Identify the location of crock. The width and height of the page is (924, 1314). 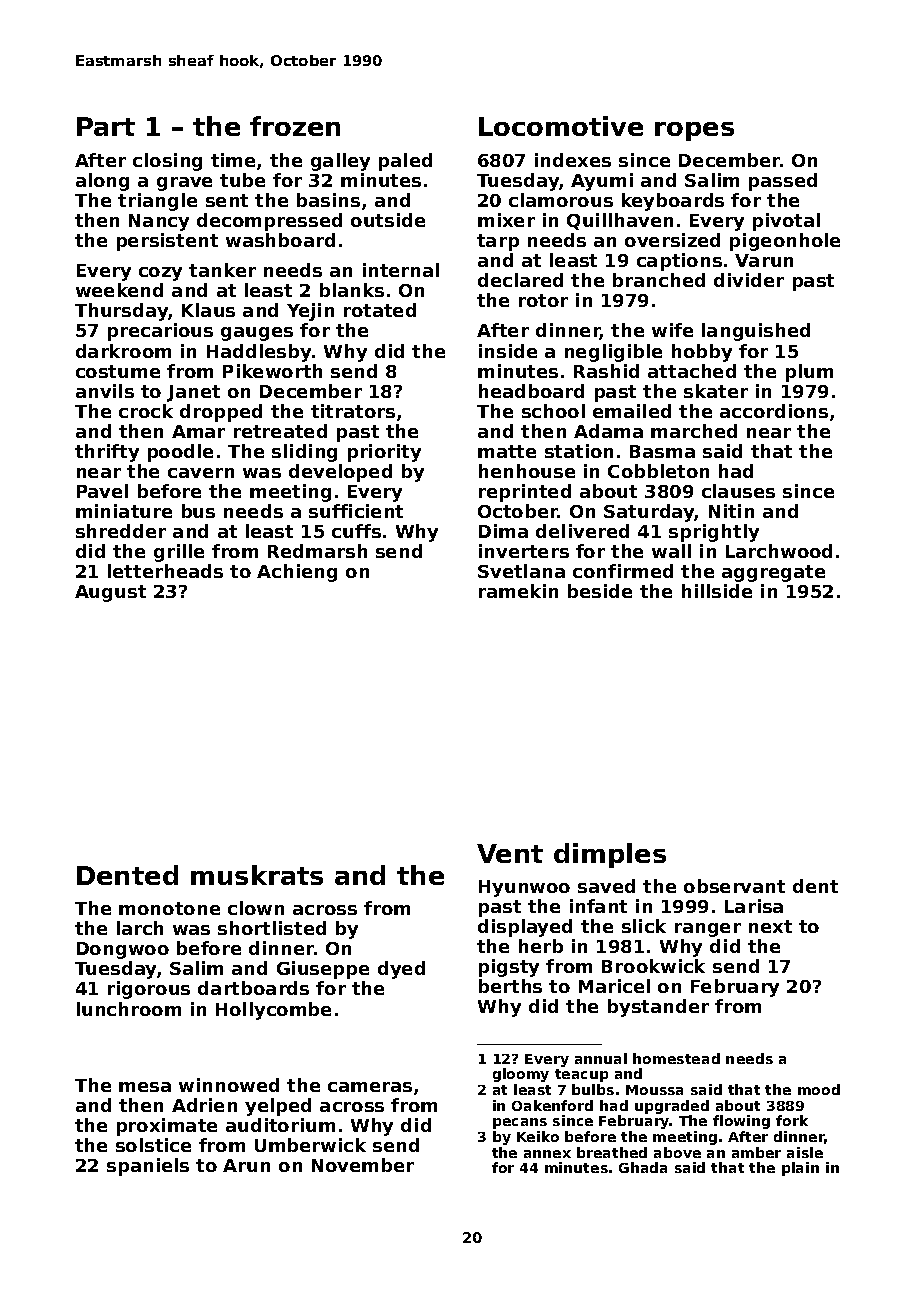
(146, 411).
